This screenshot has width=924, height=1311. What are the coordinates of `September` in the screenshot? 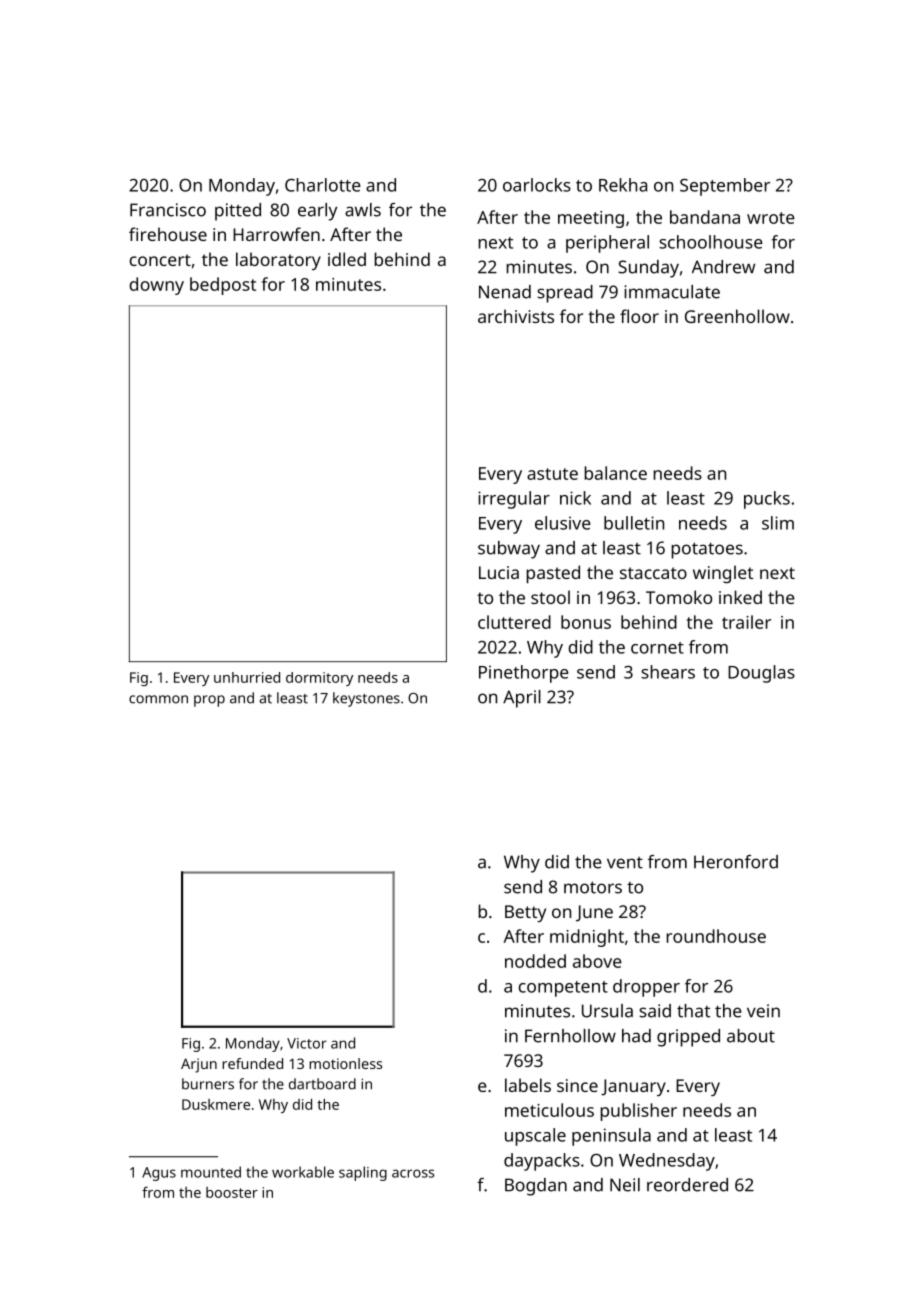 It's located at (725, 187).
